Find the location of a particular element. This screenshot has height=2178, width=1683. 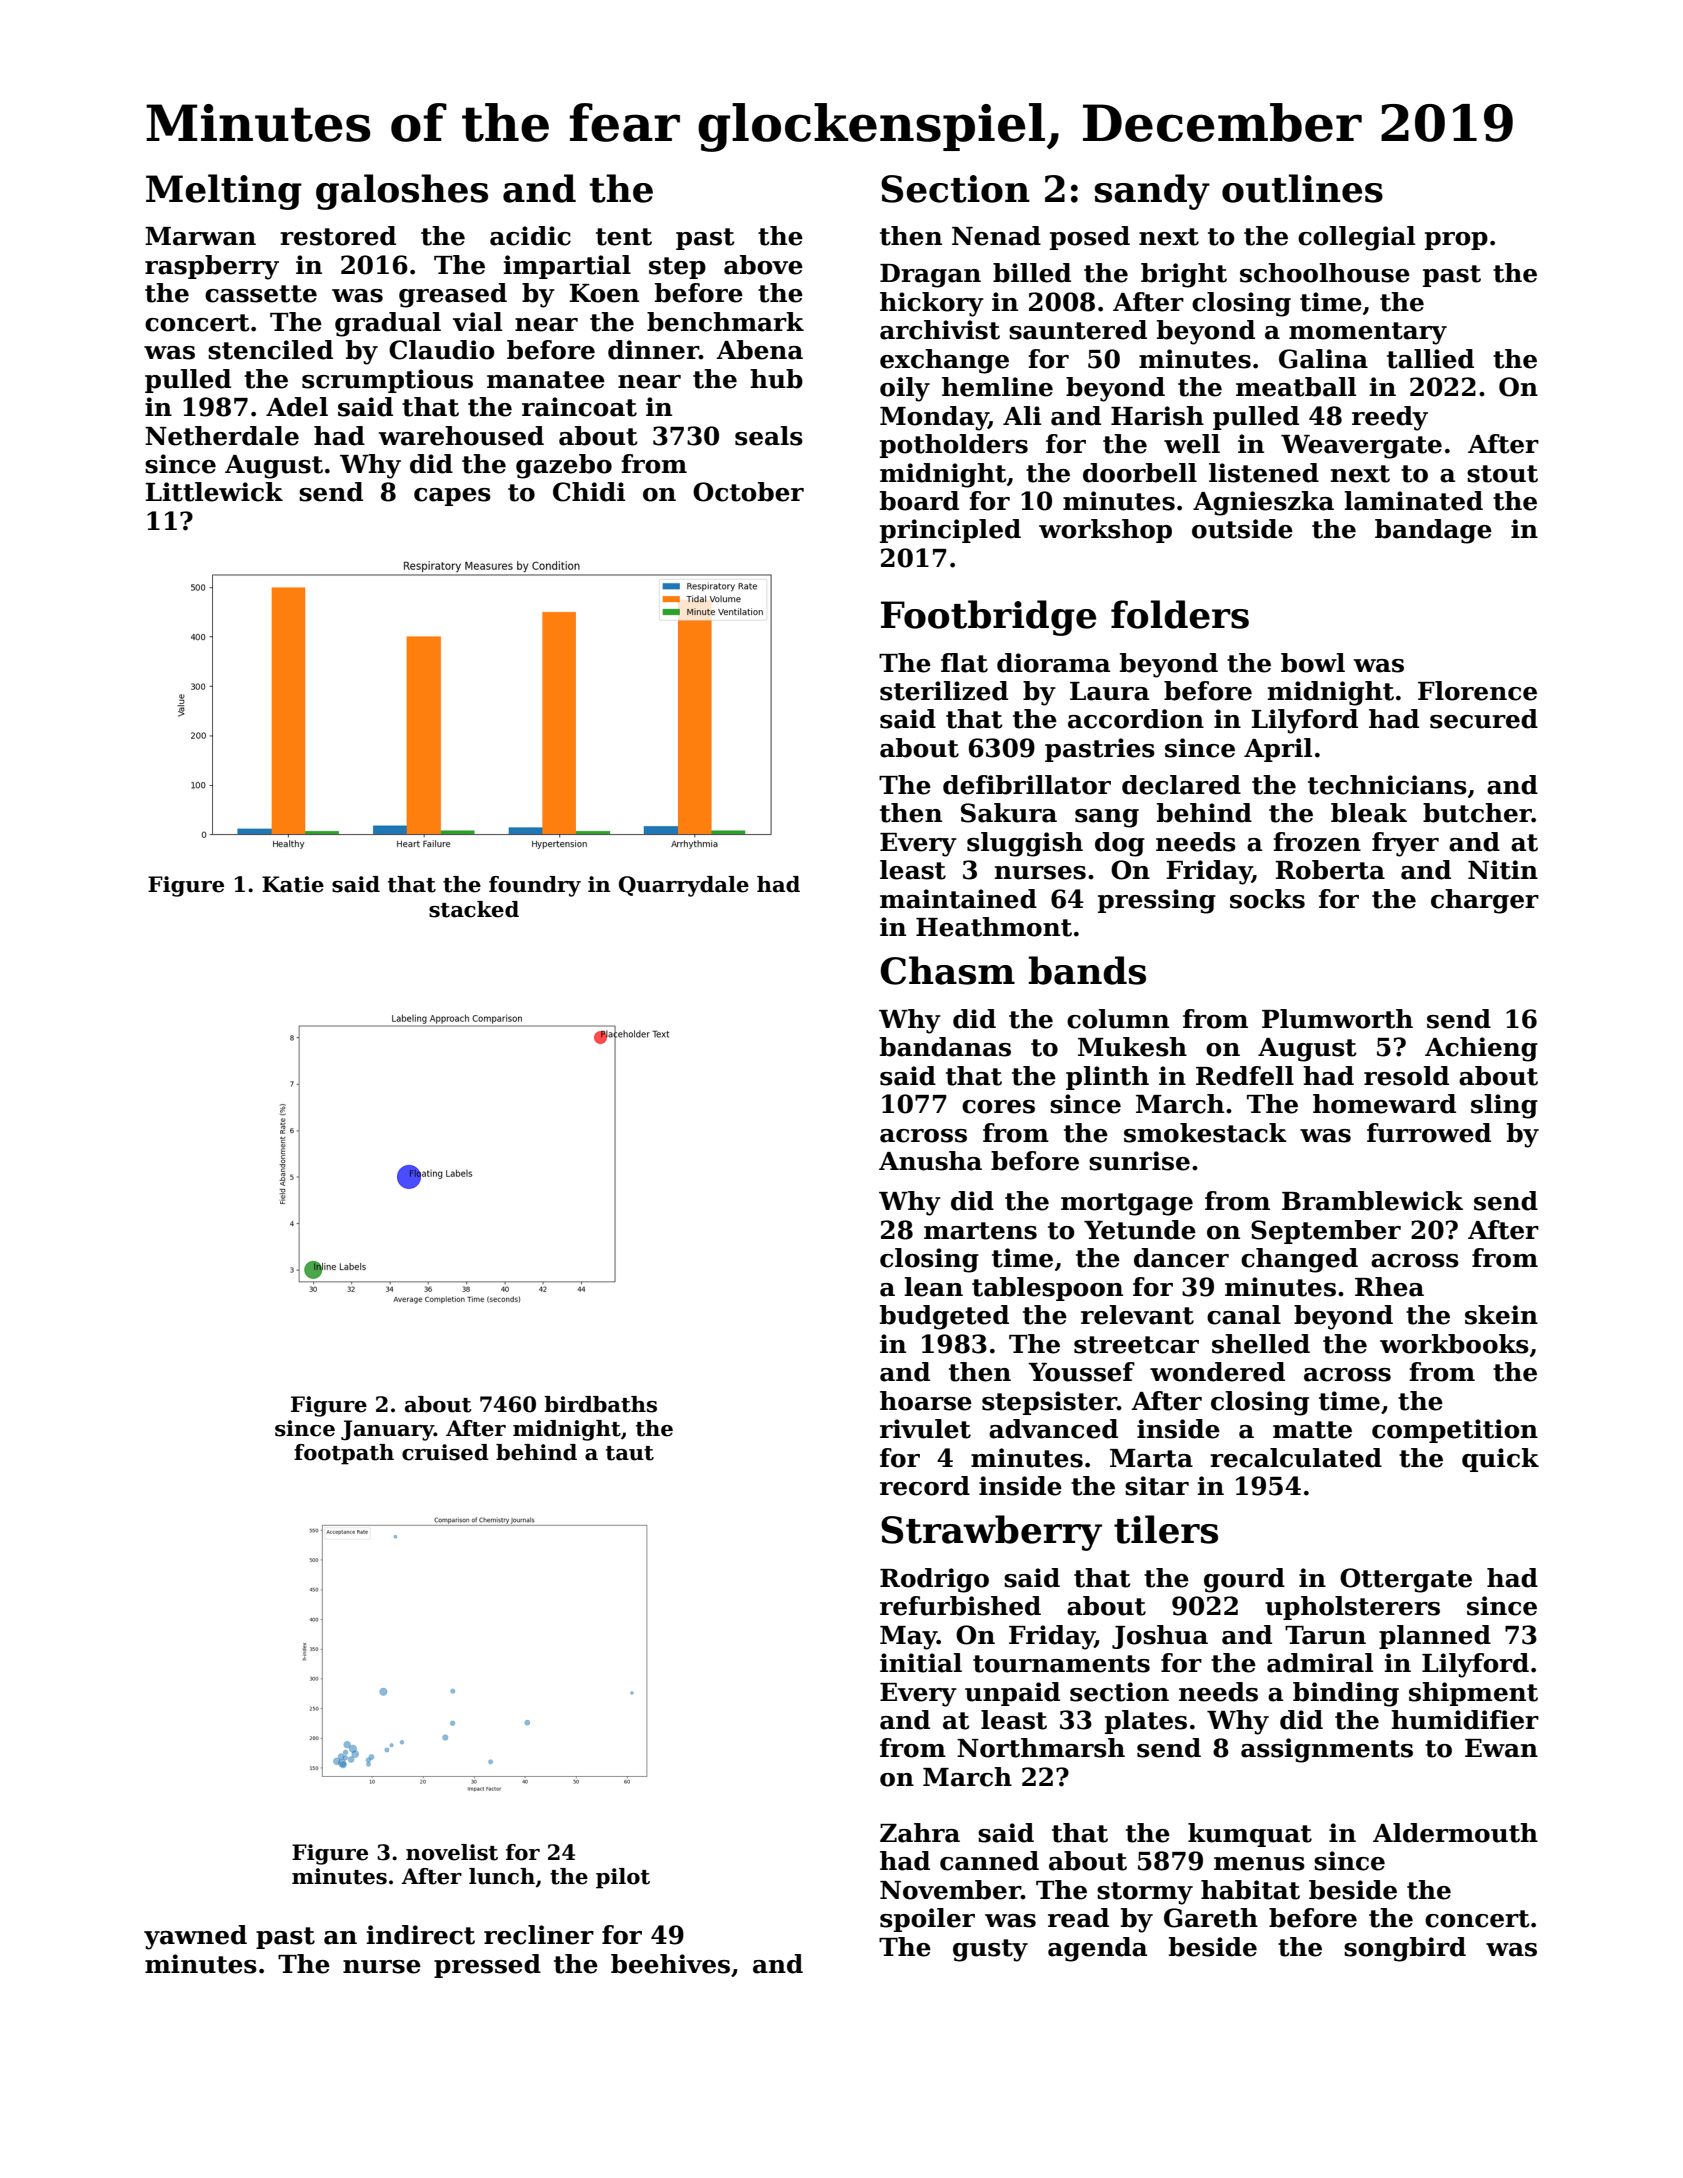

outlines is located at coordinates (1302, 188).
